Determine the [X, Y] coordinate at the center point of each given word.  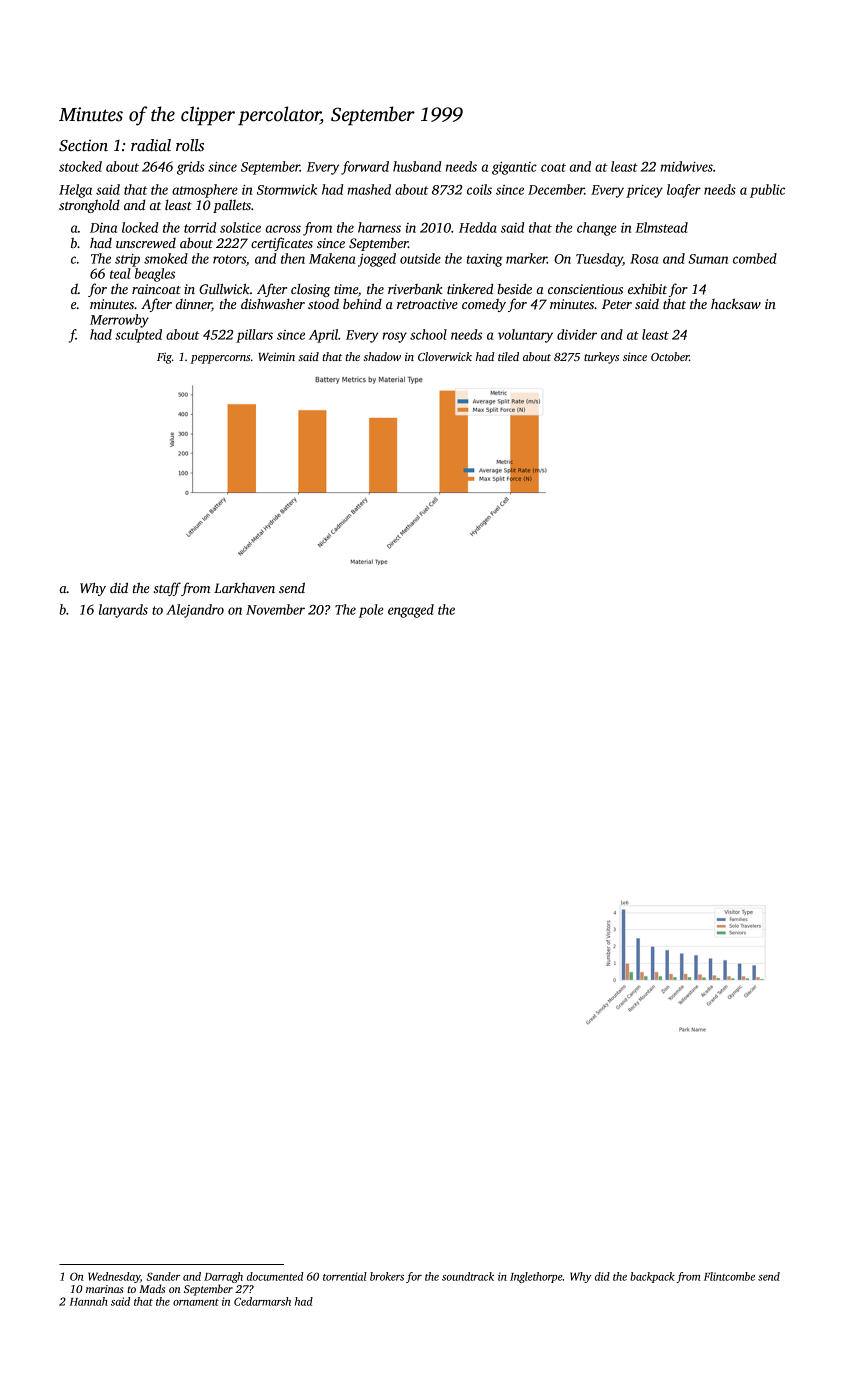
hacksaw [736, 303]
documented [275, 1276]
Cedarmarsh [262, 1301]
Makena [332, 258]
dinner [194, 305]
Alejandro [195, 611]
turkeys [601, 358]
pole [371, 611]
